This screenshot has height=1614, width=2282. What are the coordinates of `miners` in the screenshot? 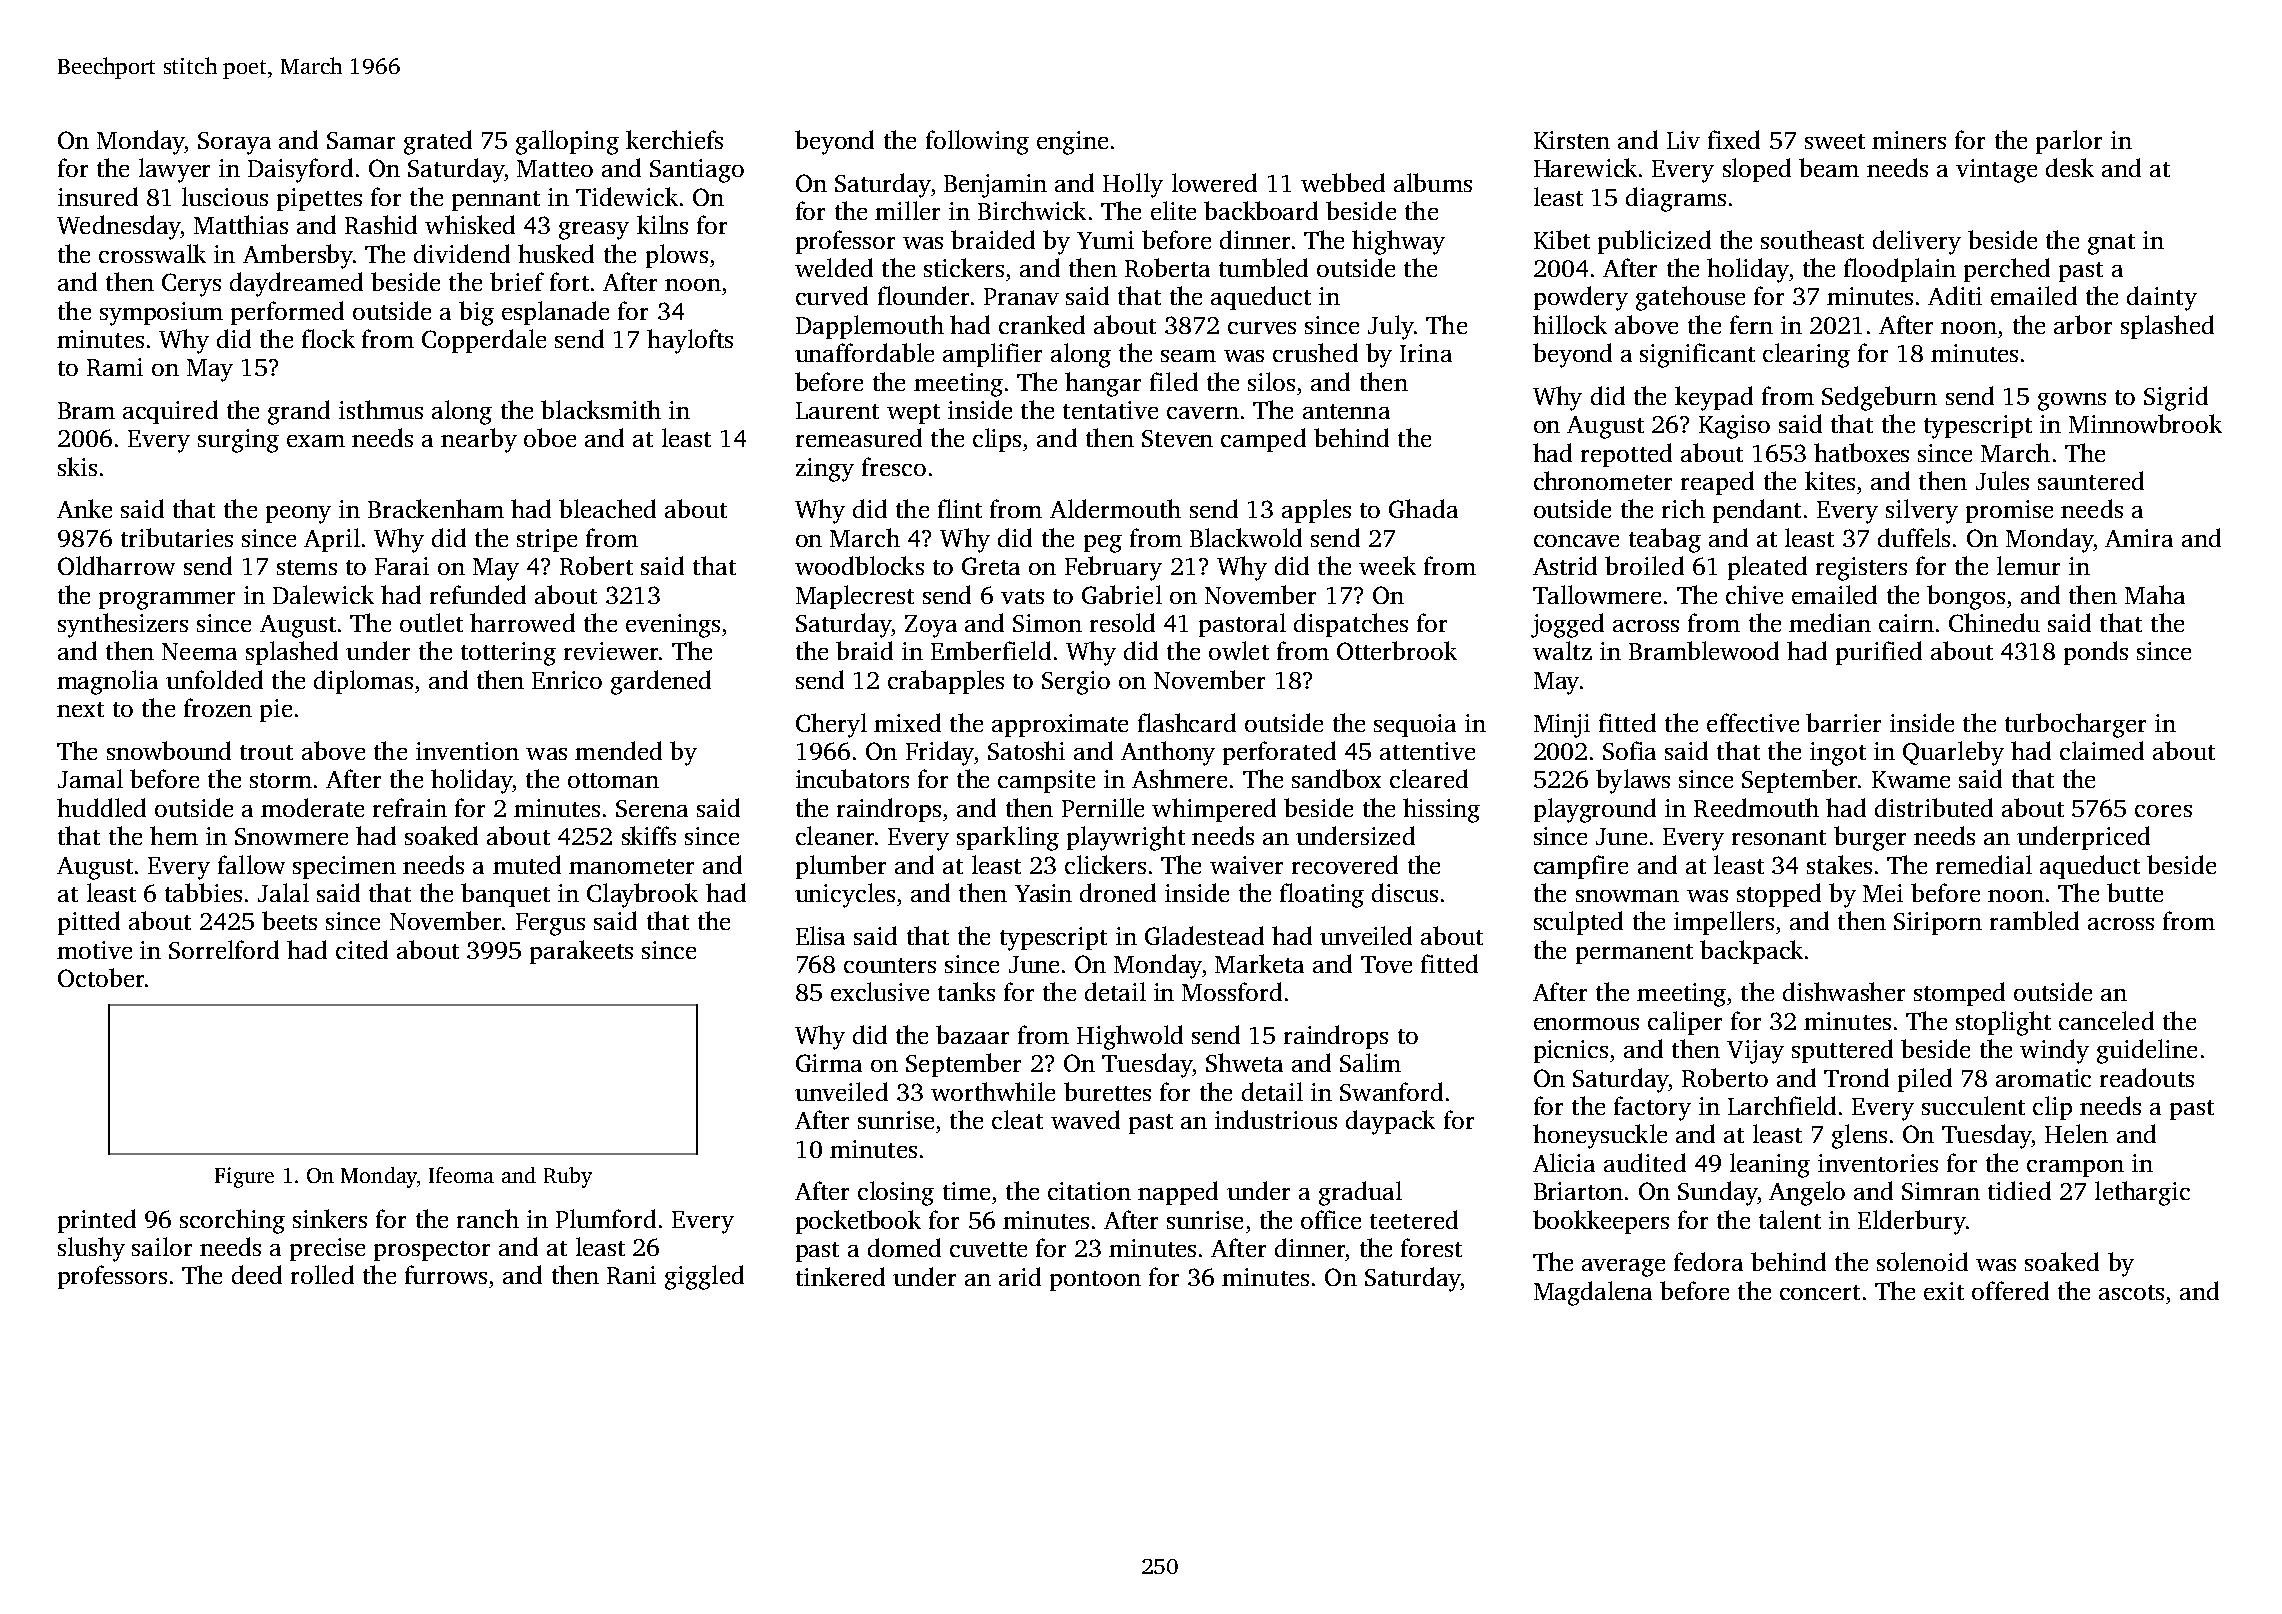 It's located at (1909, 140).
